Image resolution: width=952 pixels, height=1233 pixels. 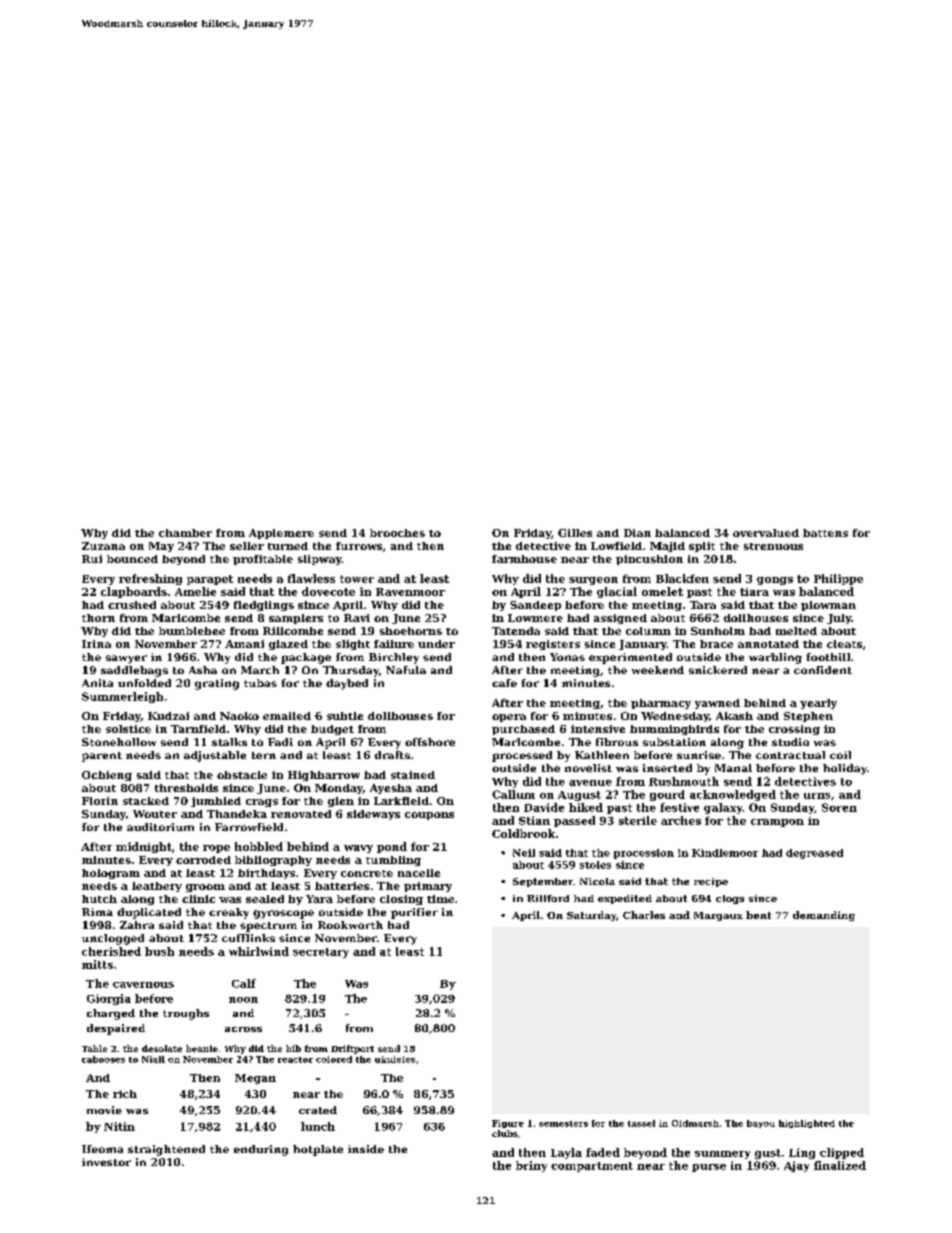 I want to click on inside, so click(x=366, y=1149).
